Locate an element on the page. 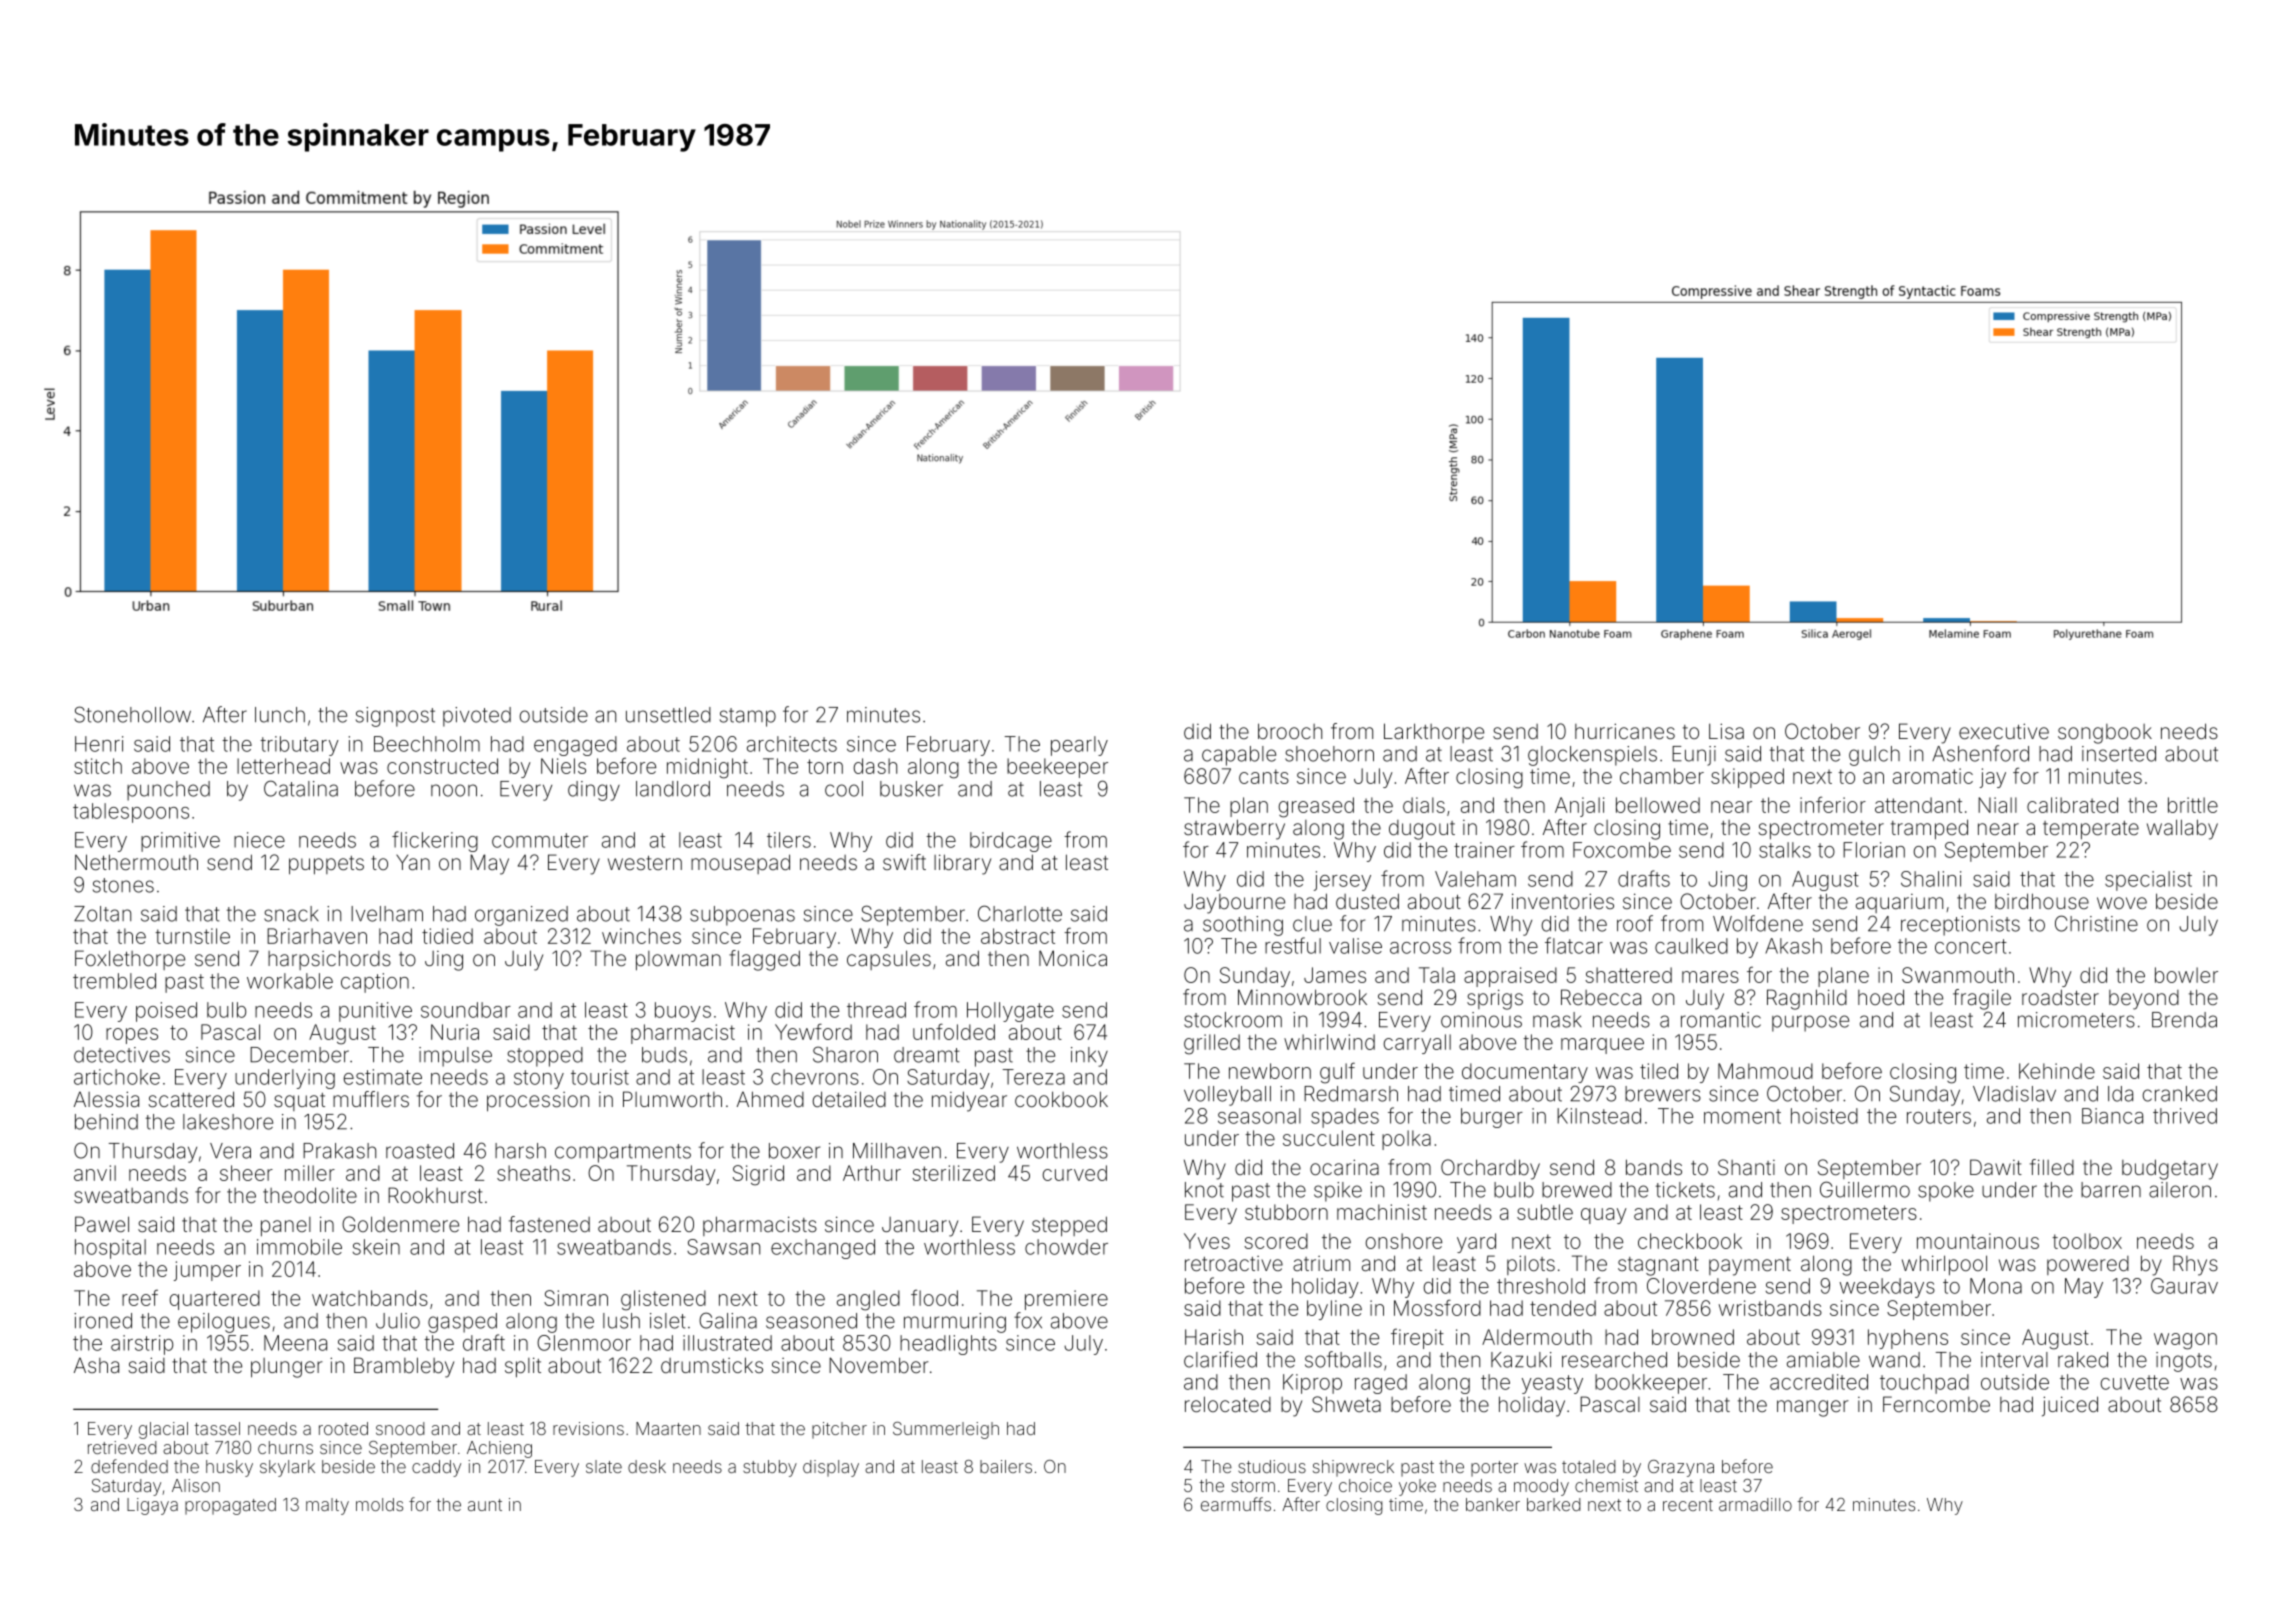 This image has width=2292, height=1620. curved is located at coordinates (1075, 1173).
